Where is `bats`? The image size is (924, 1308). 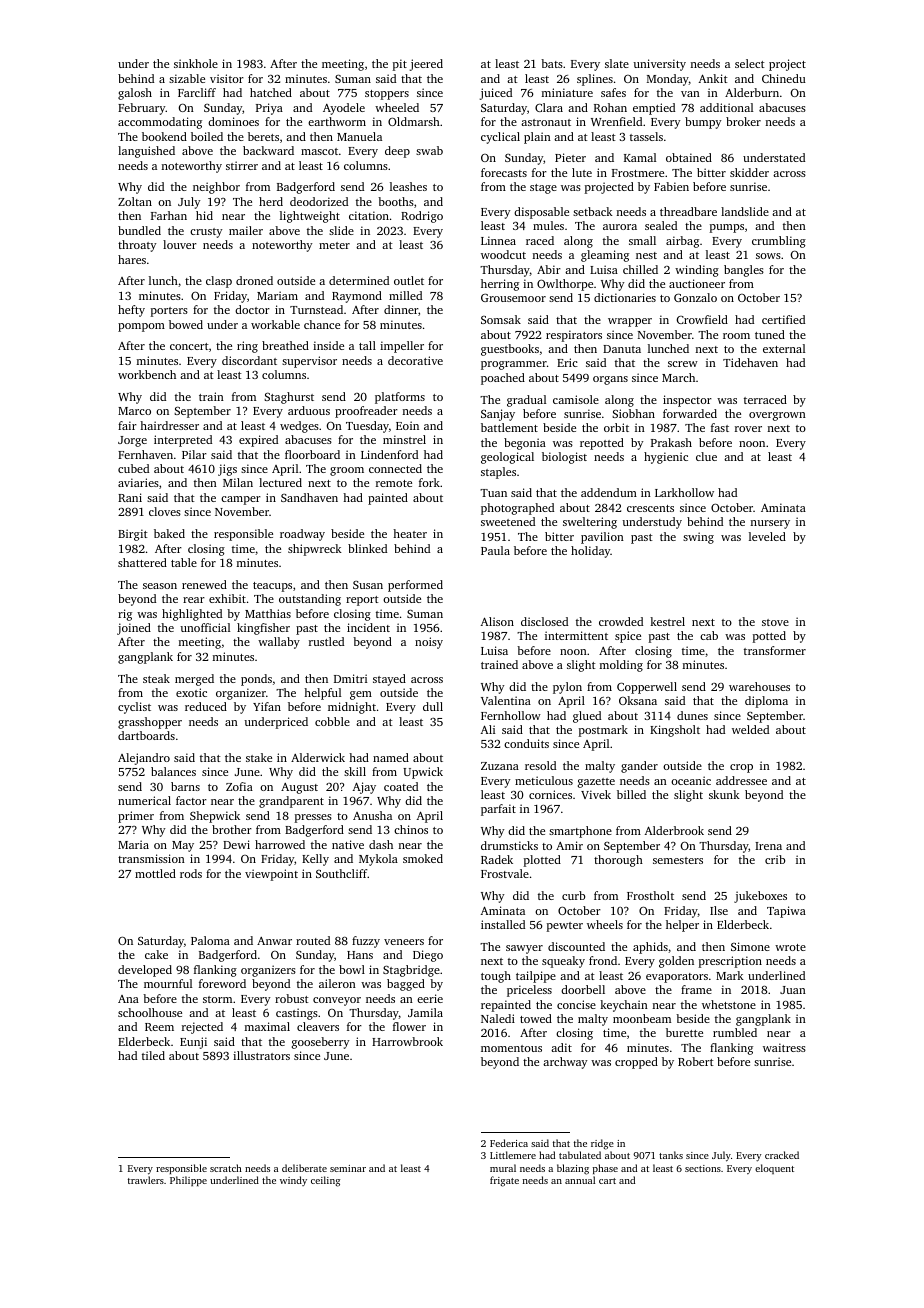
bats is located at coordinates (552, 63).
